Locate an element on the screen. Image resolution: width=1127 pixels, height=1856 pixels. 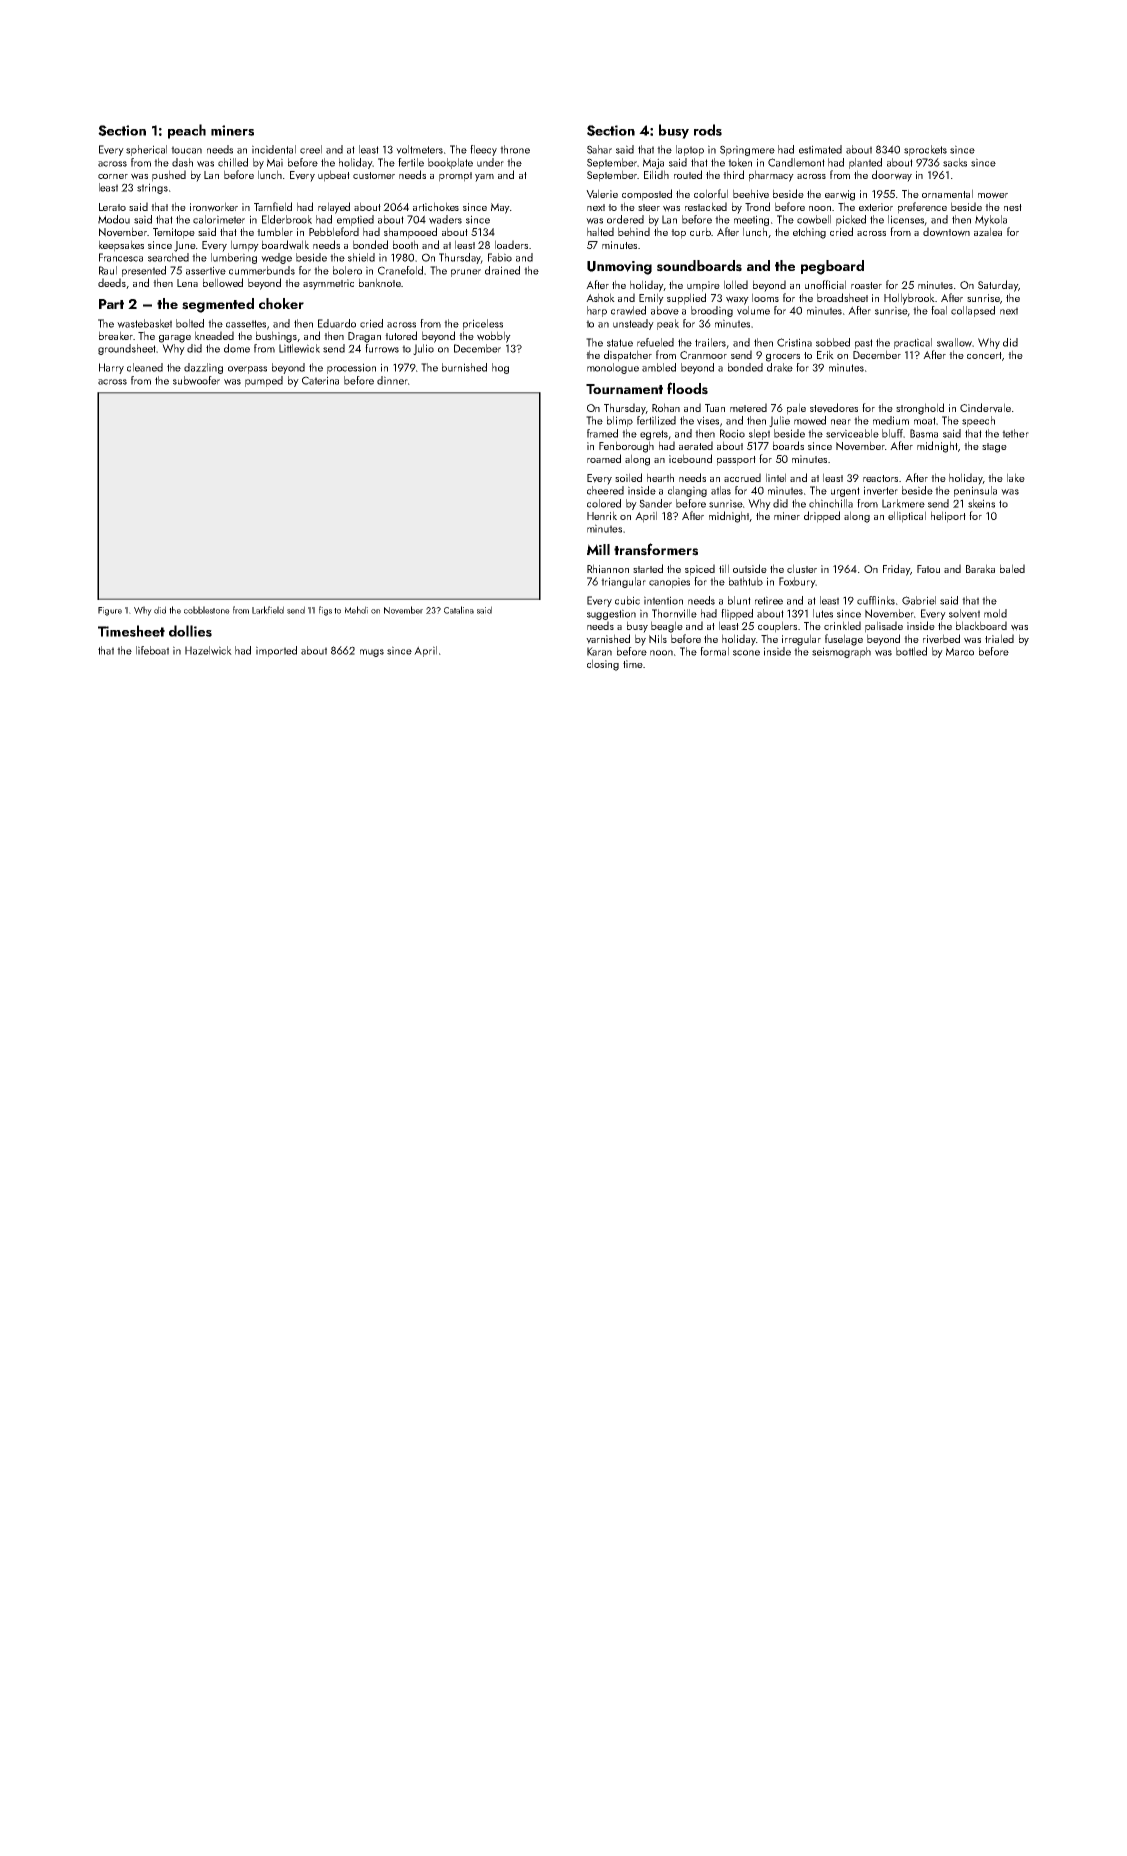
Figure is located at coordinates (110, 611).
